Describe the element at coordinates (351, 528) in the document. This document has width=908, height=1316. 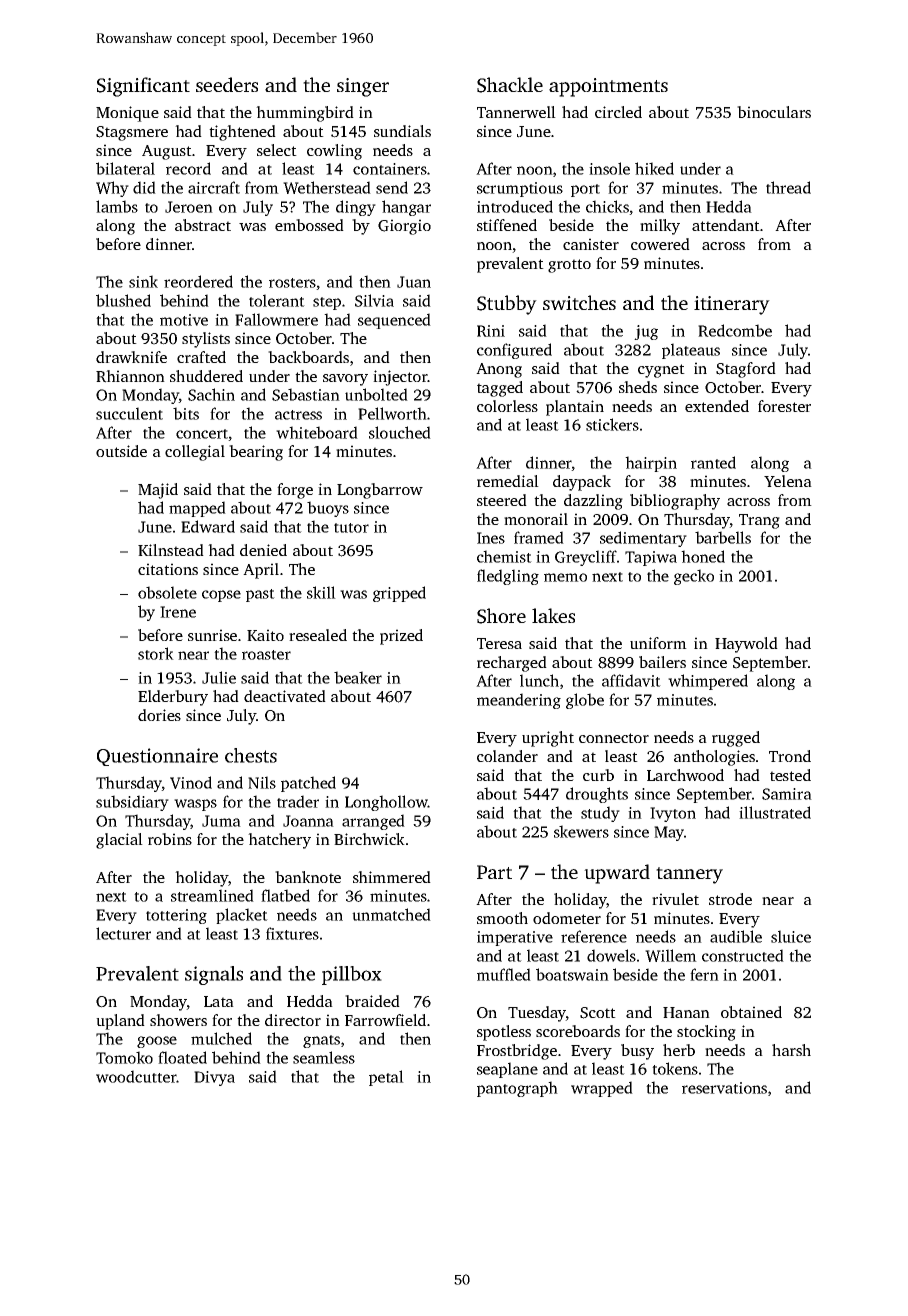
I see `tutor` at that location.
